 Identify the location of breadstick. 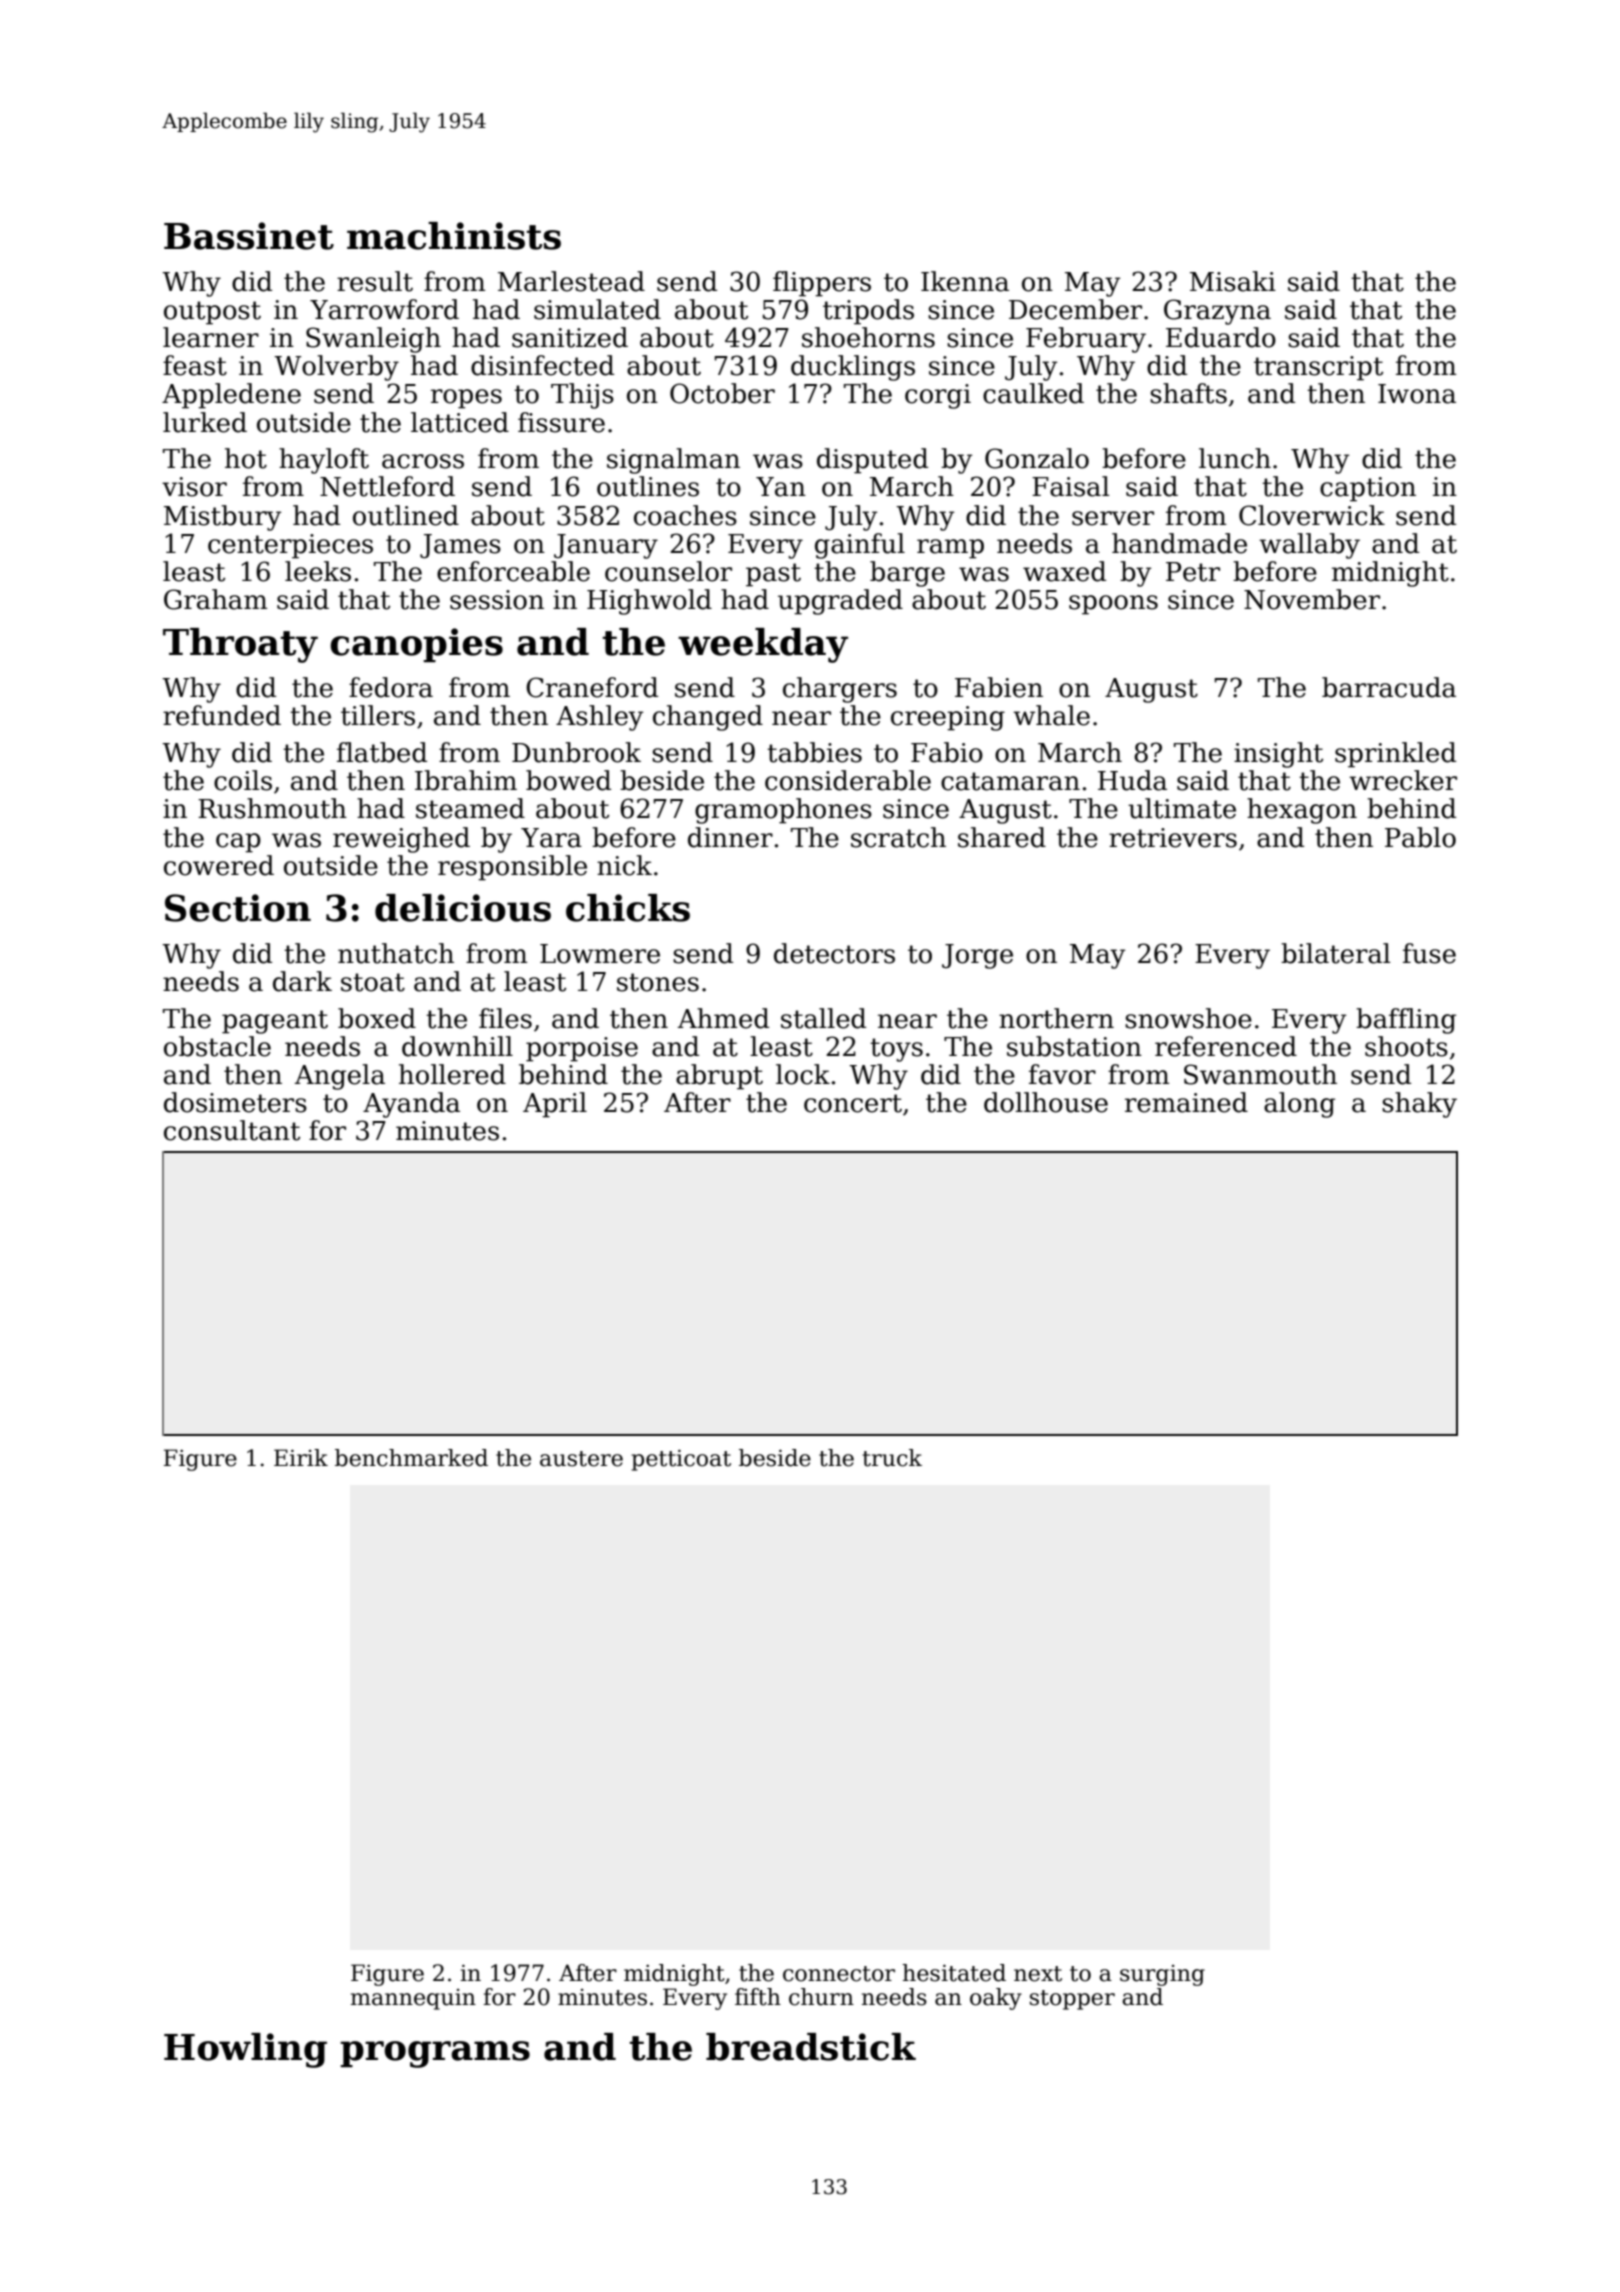
(811, 2047).
